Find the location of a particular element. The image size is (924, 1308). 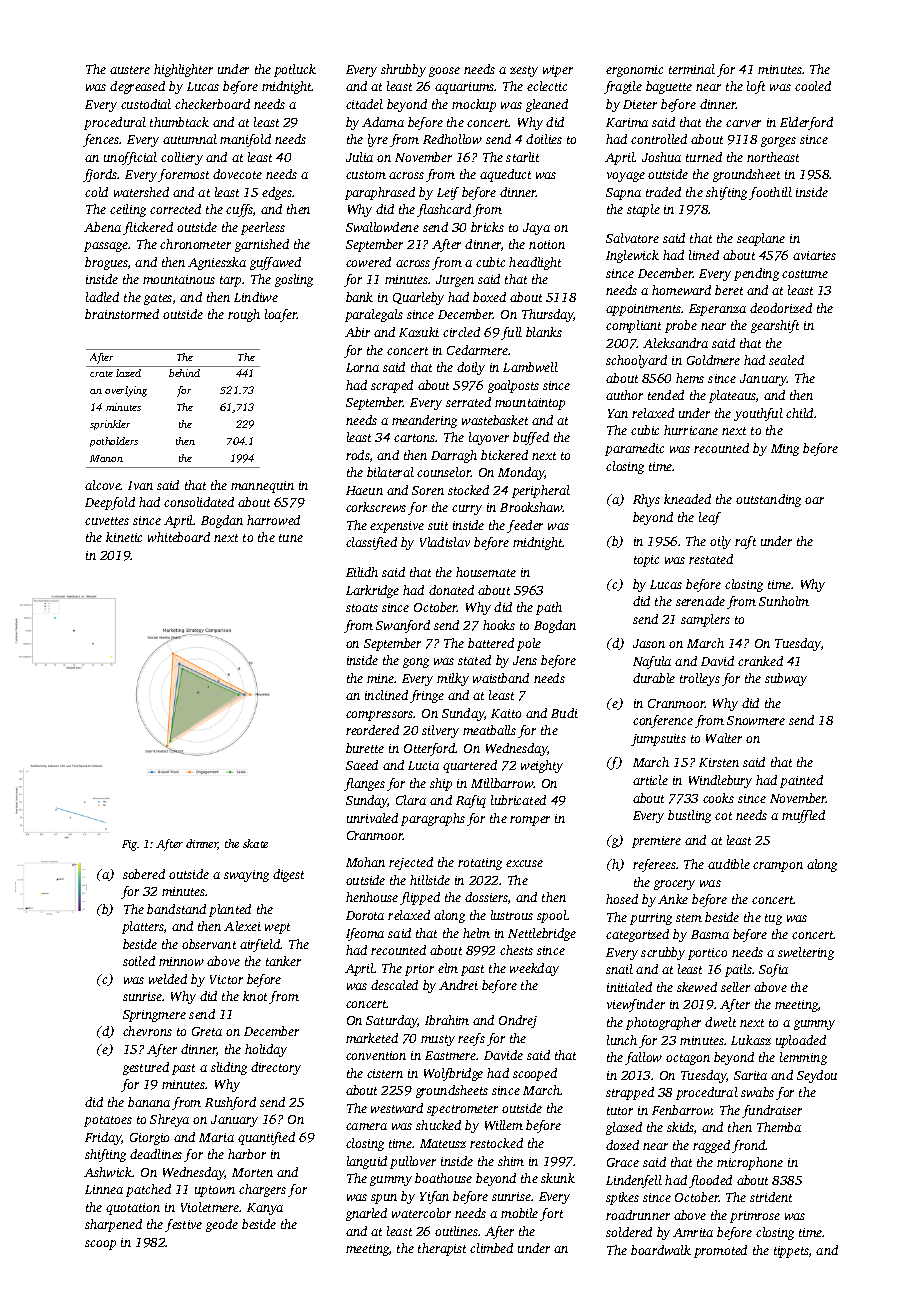

climbed is located at coordinates (491, 1248).
